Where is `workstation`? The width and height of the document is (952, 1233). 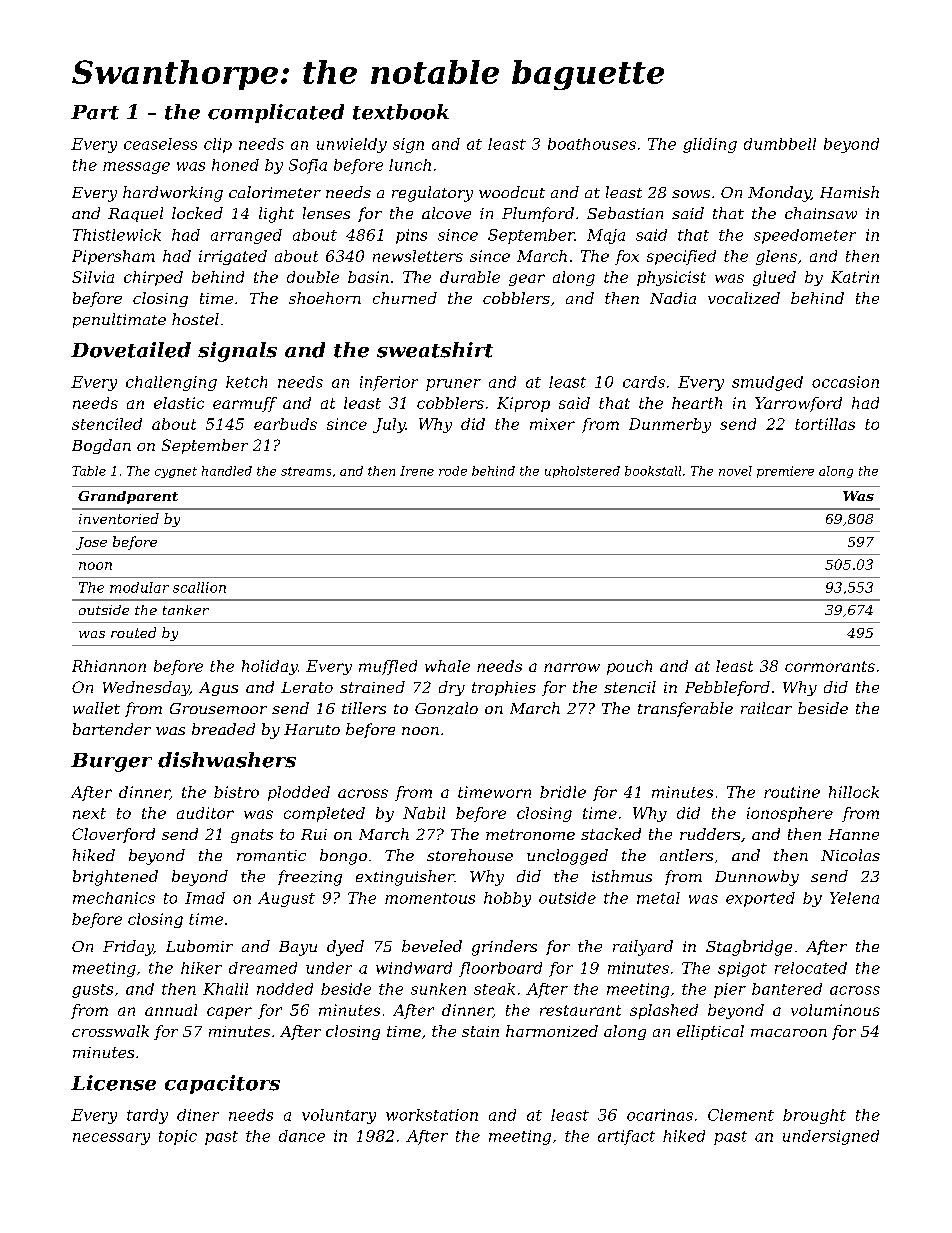
workstation is located at coordinates (432, 1115).
